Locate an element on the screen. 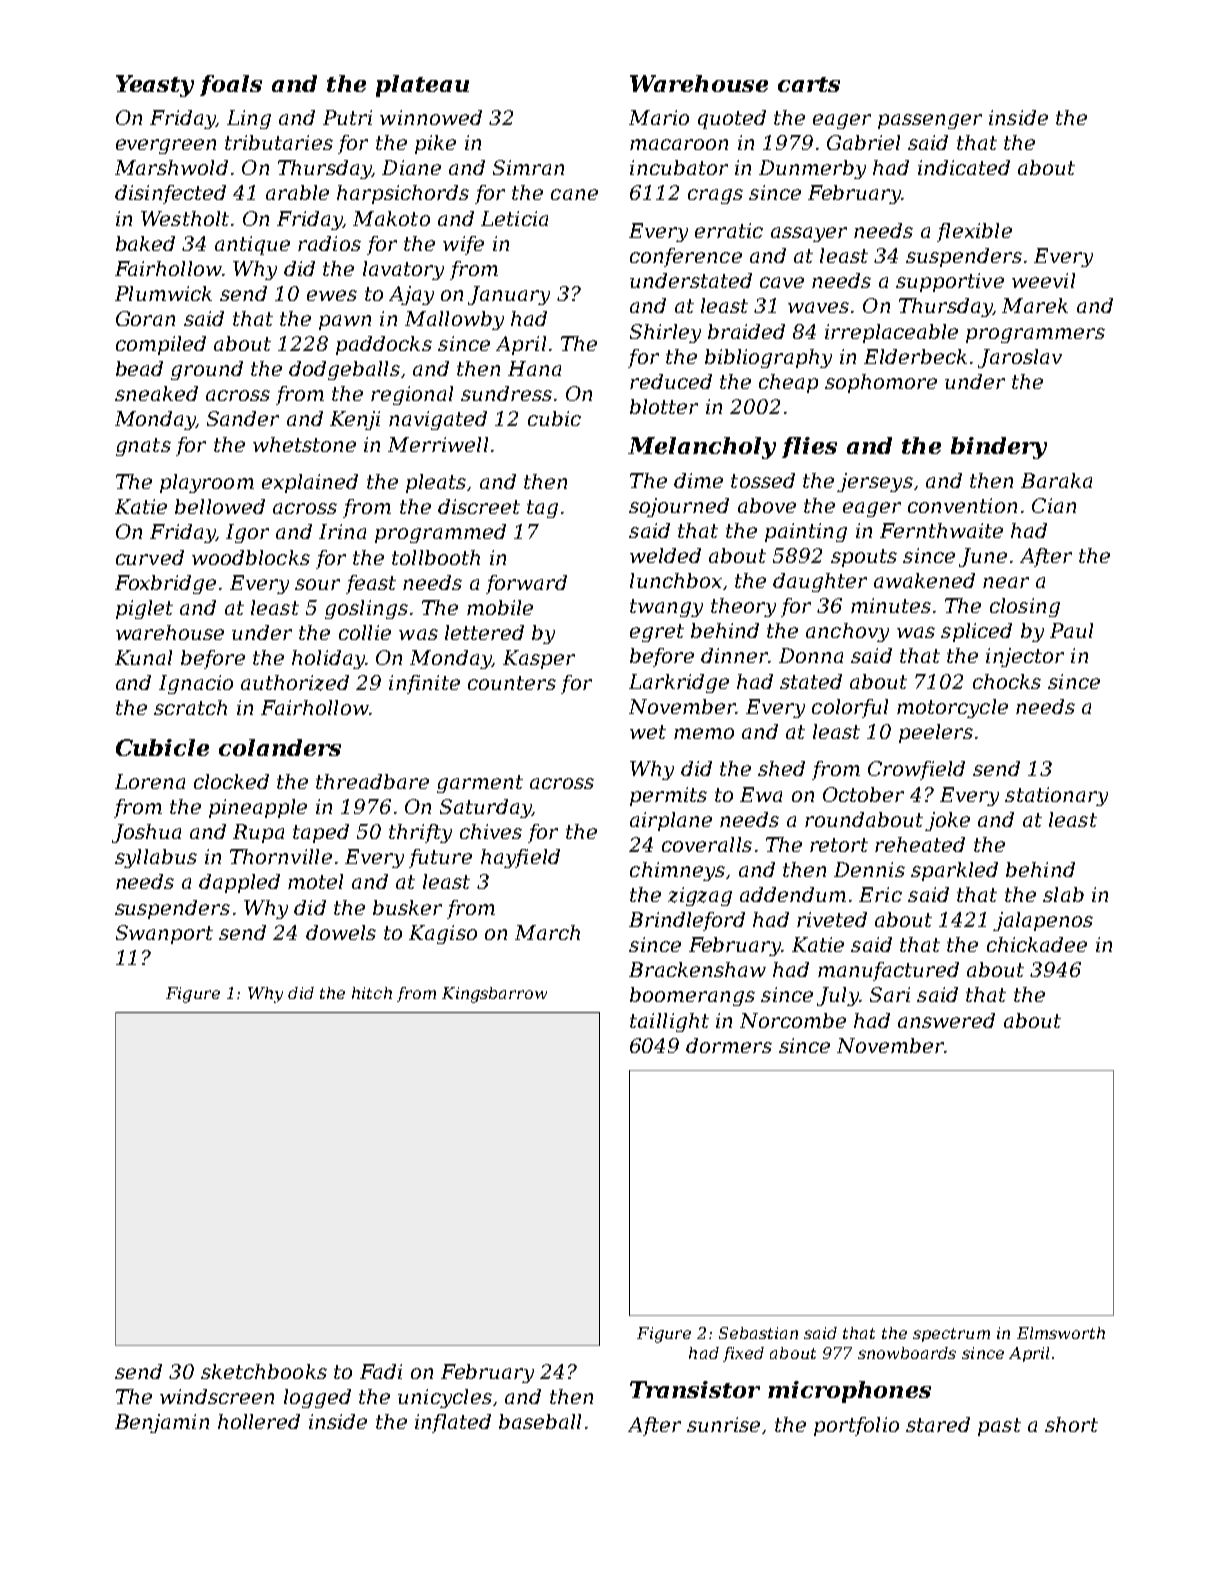 The height and width of the screenshot is (1591, 1229). Melancholy is located at coordinates (702, 448).
